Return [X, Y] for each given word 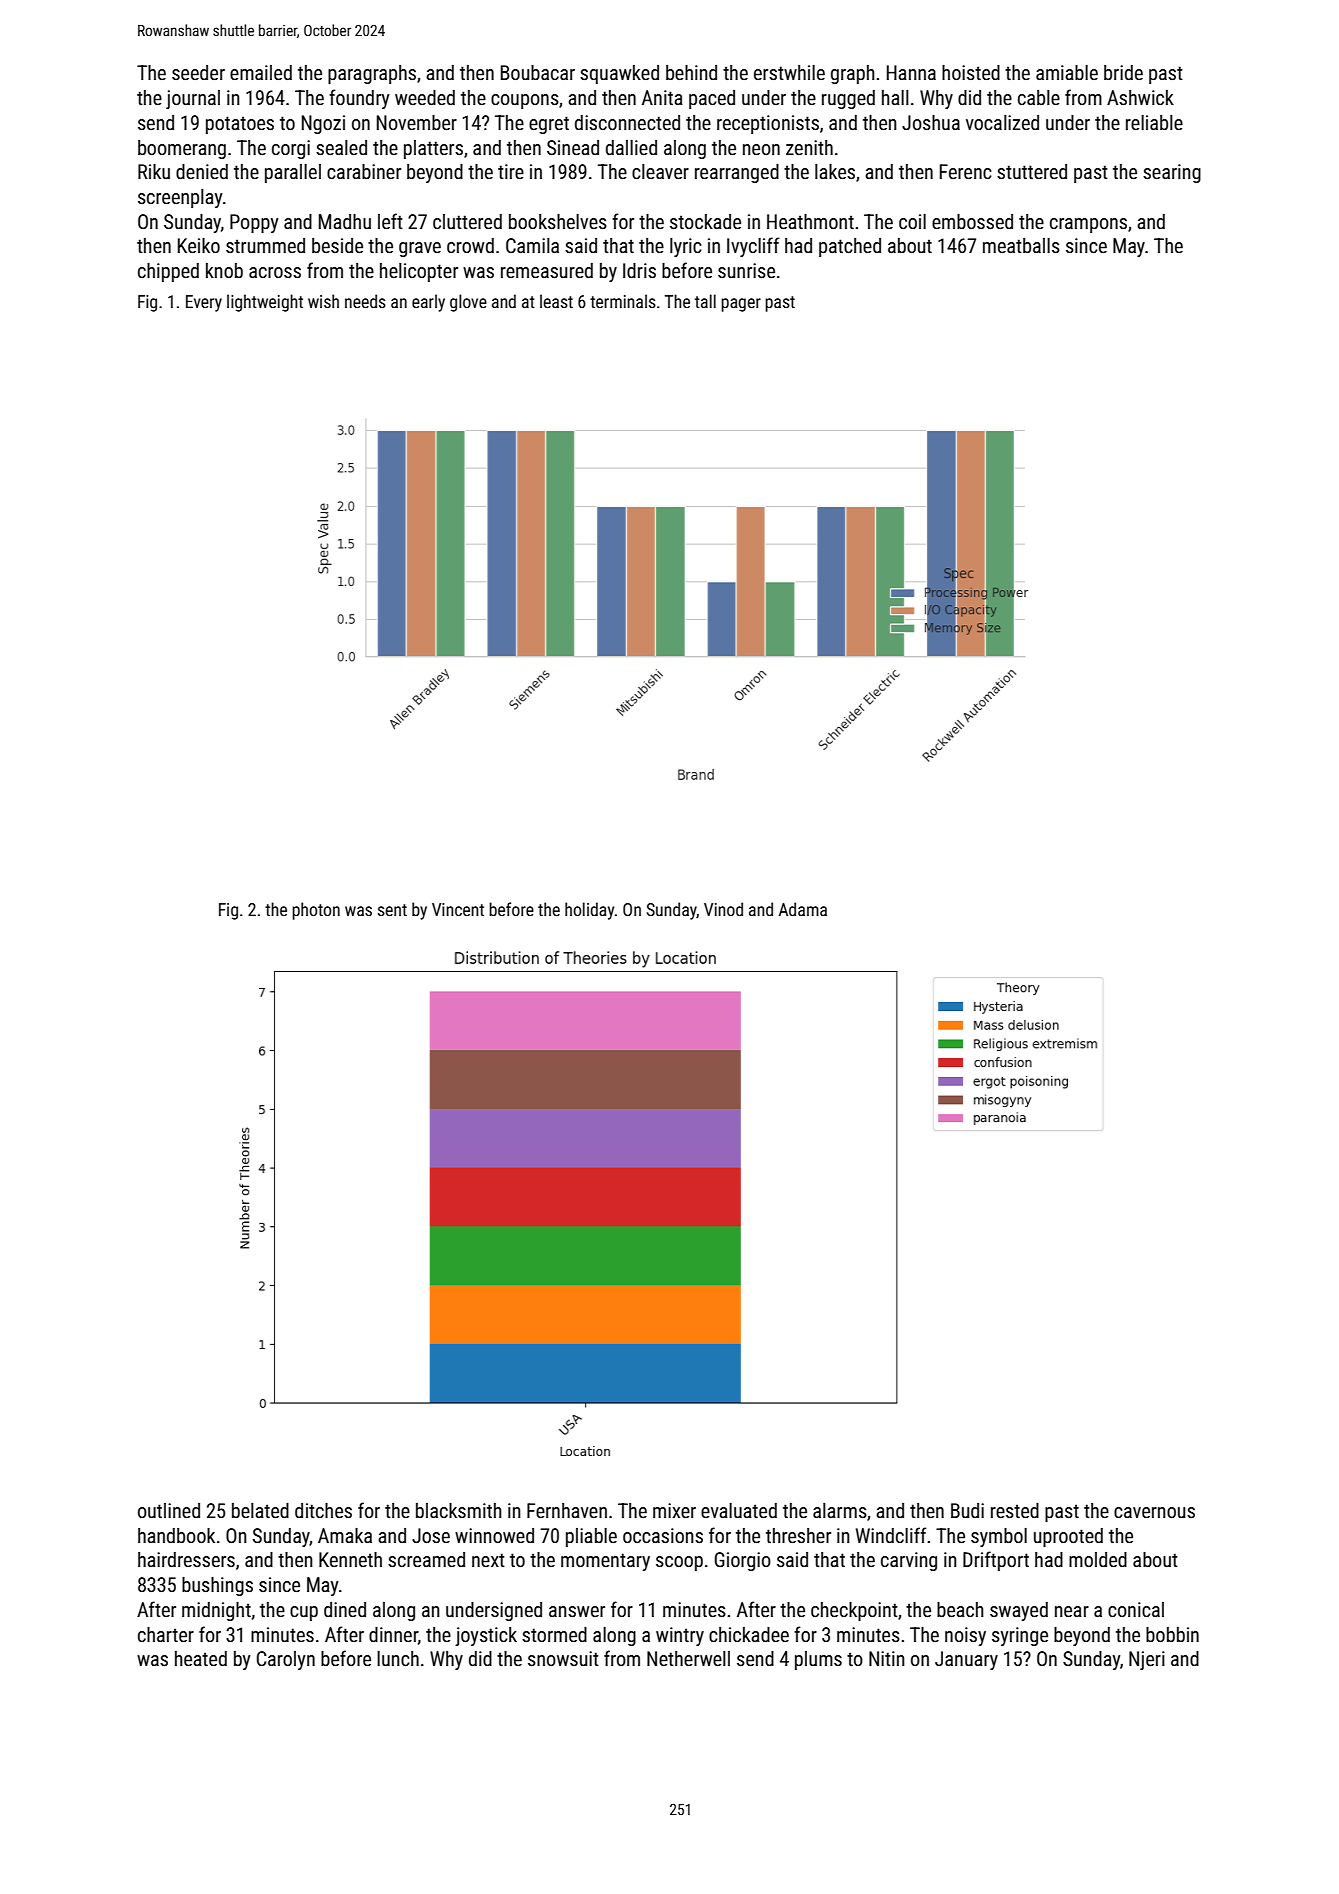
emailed [261, 72]
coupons [525, 101]
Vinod [723, 909]
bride [1123, 72]
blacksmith [459, 1510]
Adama [803, 909]
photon [316, 911]
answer [577, 1611]
